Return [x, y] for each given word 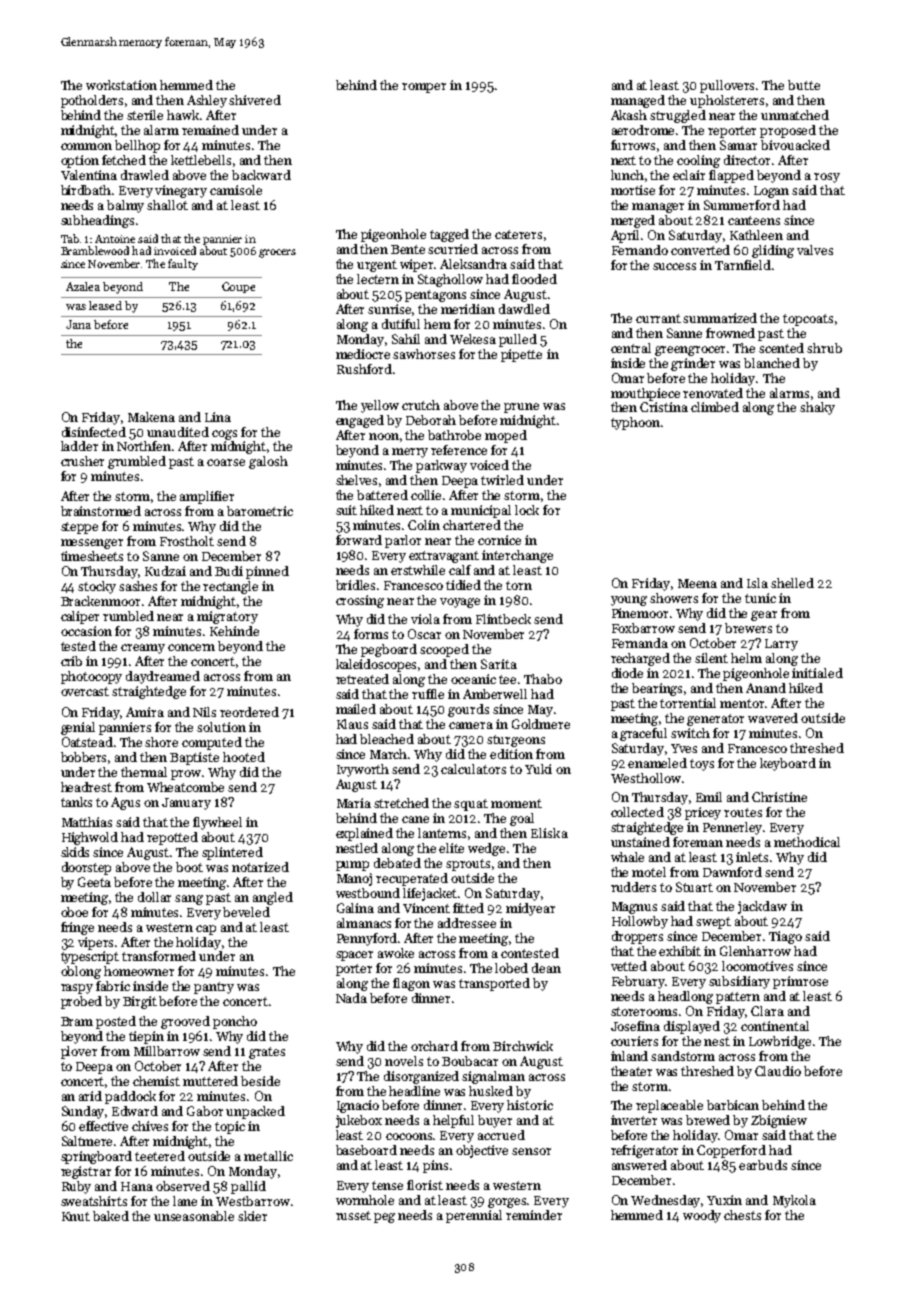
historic [530, 1105]
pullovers [727, 86]
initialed [817, 673]
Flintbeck [503, 619]
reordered [249, 712]
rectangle [230, 587]
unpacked [255, 1112]
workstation [121, 85]
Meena [697, 583]
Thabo [543, 679]
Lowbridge [780, 1042]
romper [424, 88]
